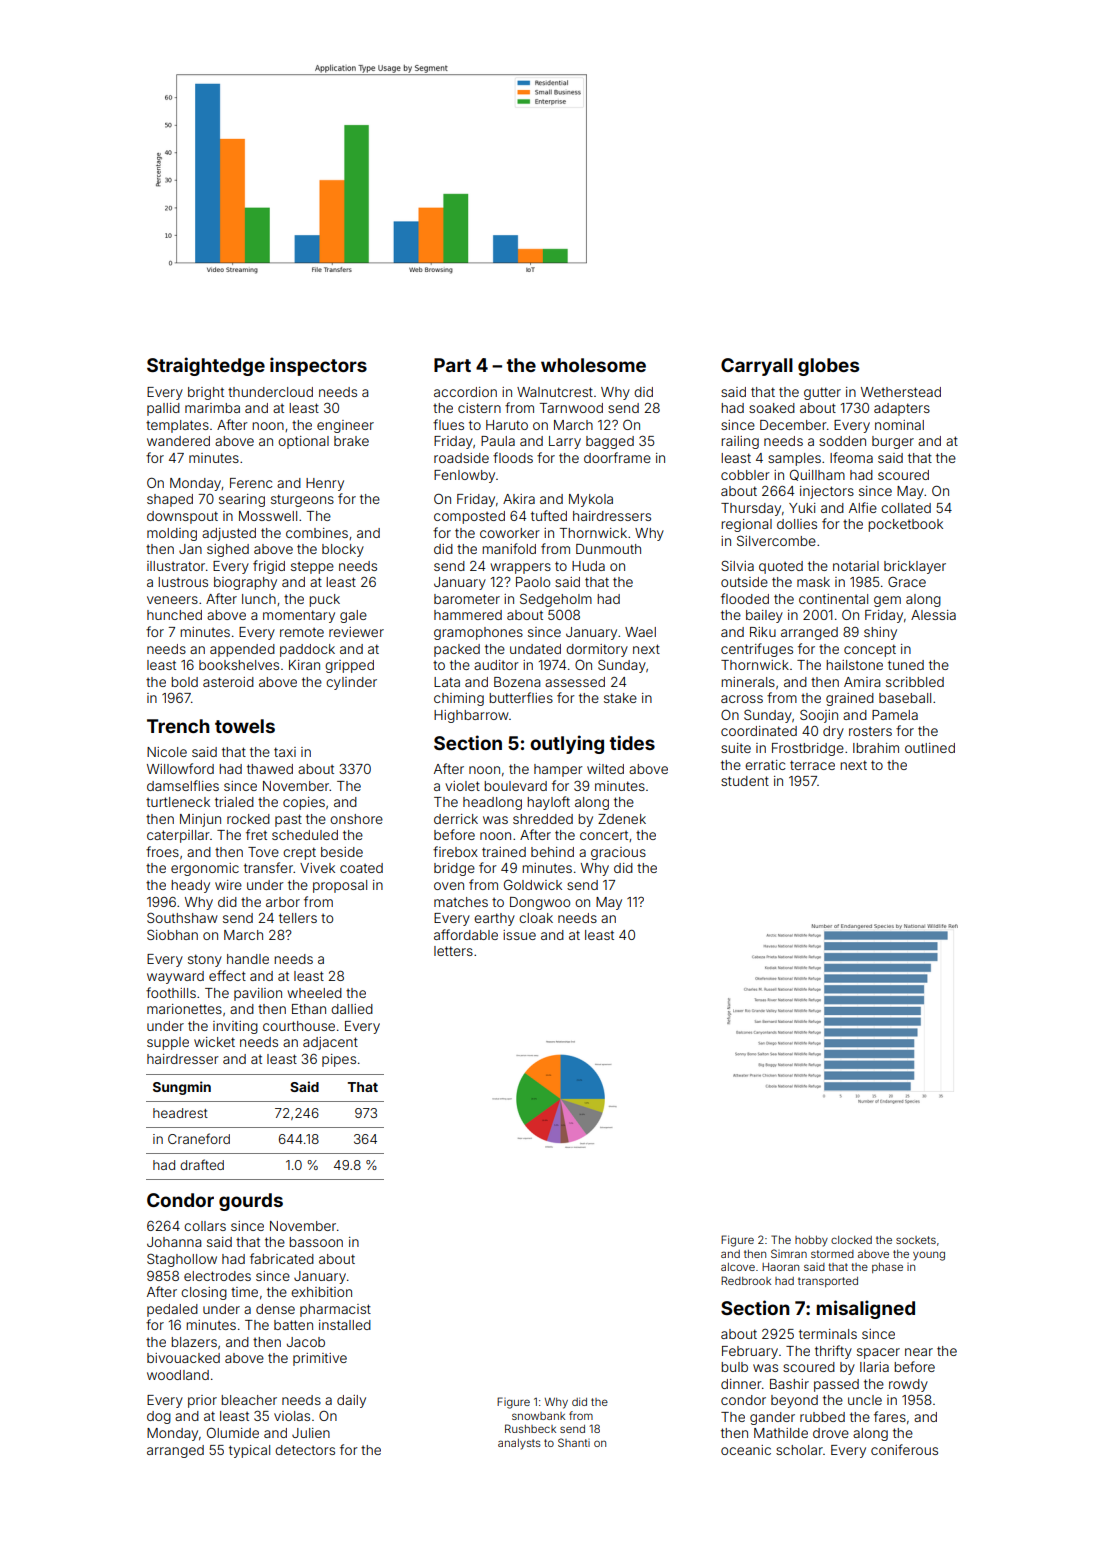 The height and width of the screenshot is (1563, 1105). I want to click on adjacent, so click(330, 1043).
